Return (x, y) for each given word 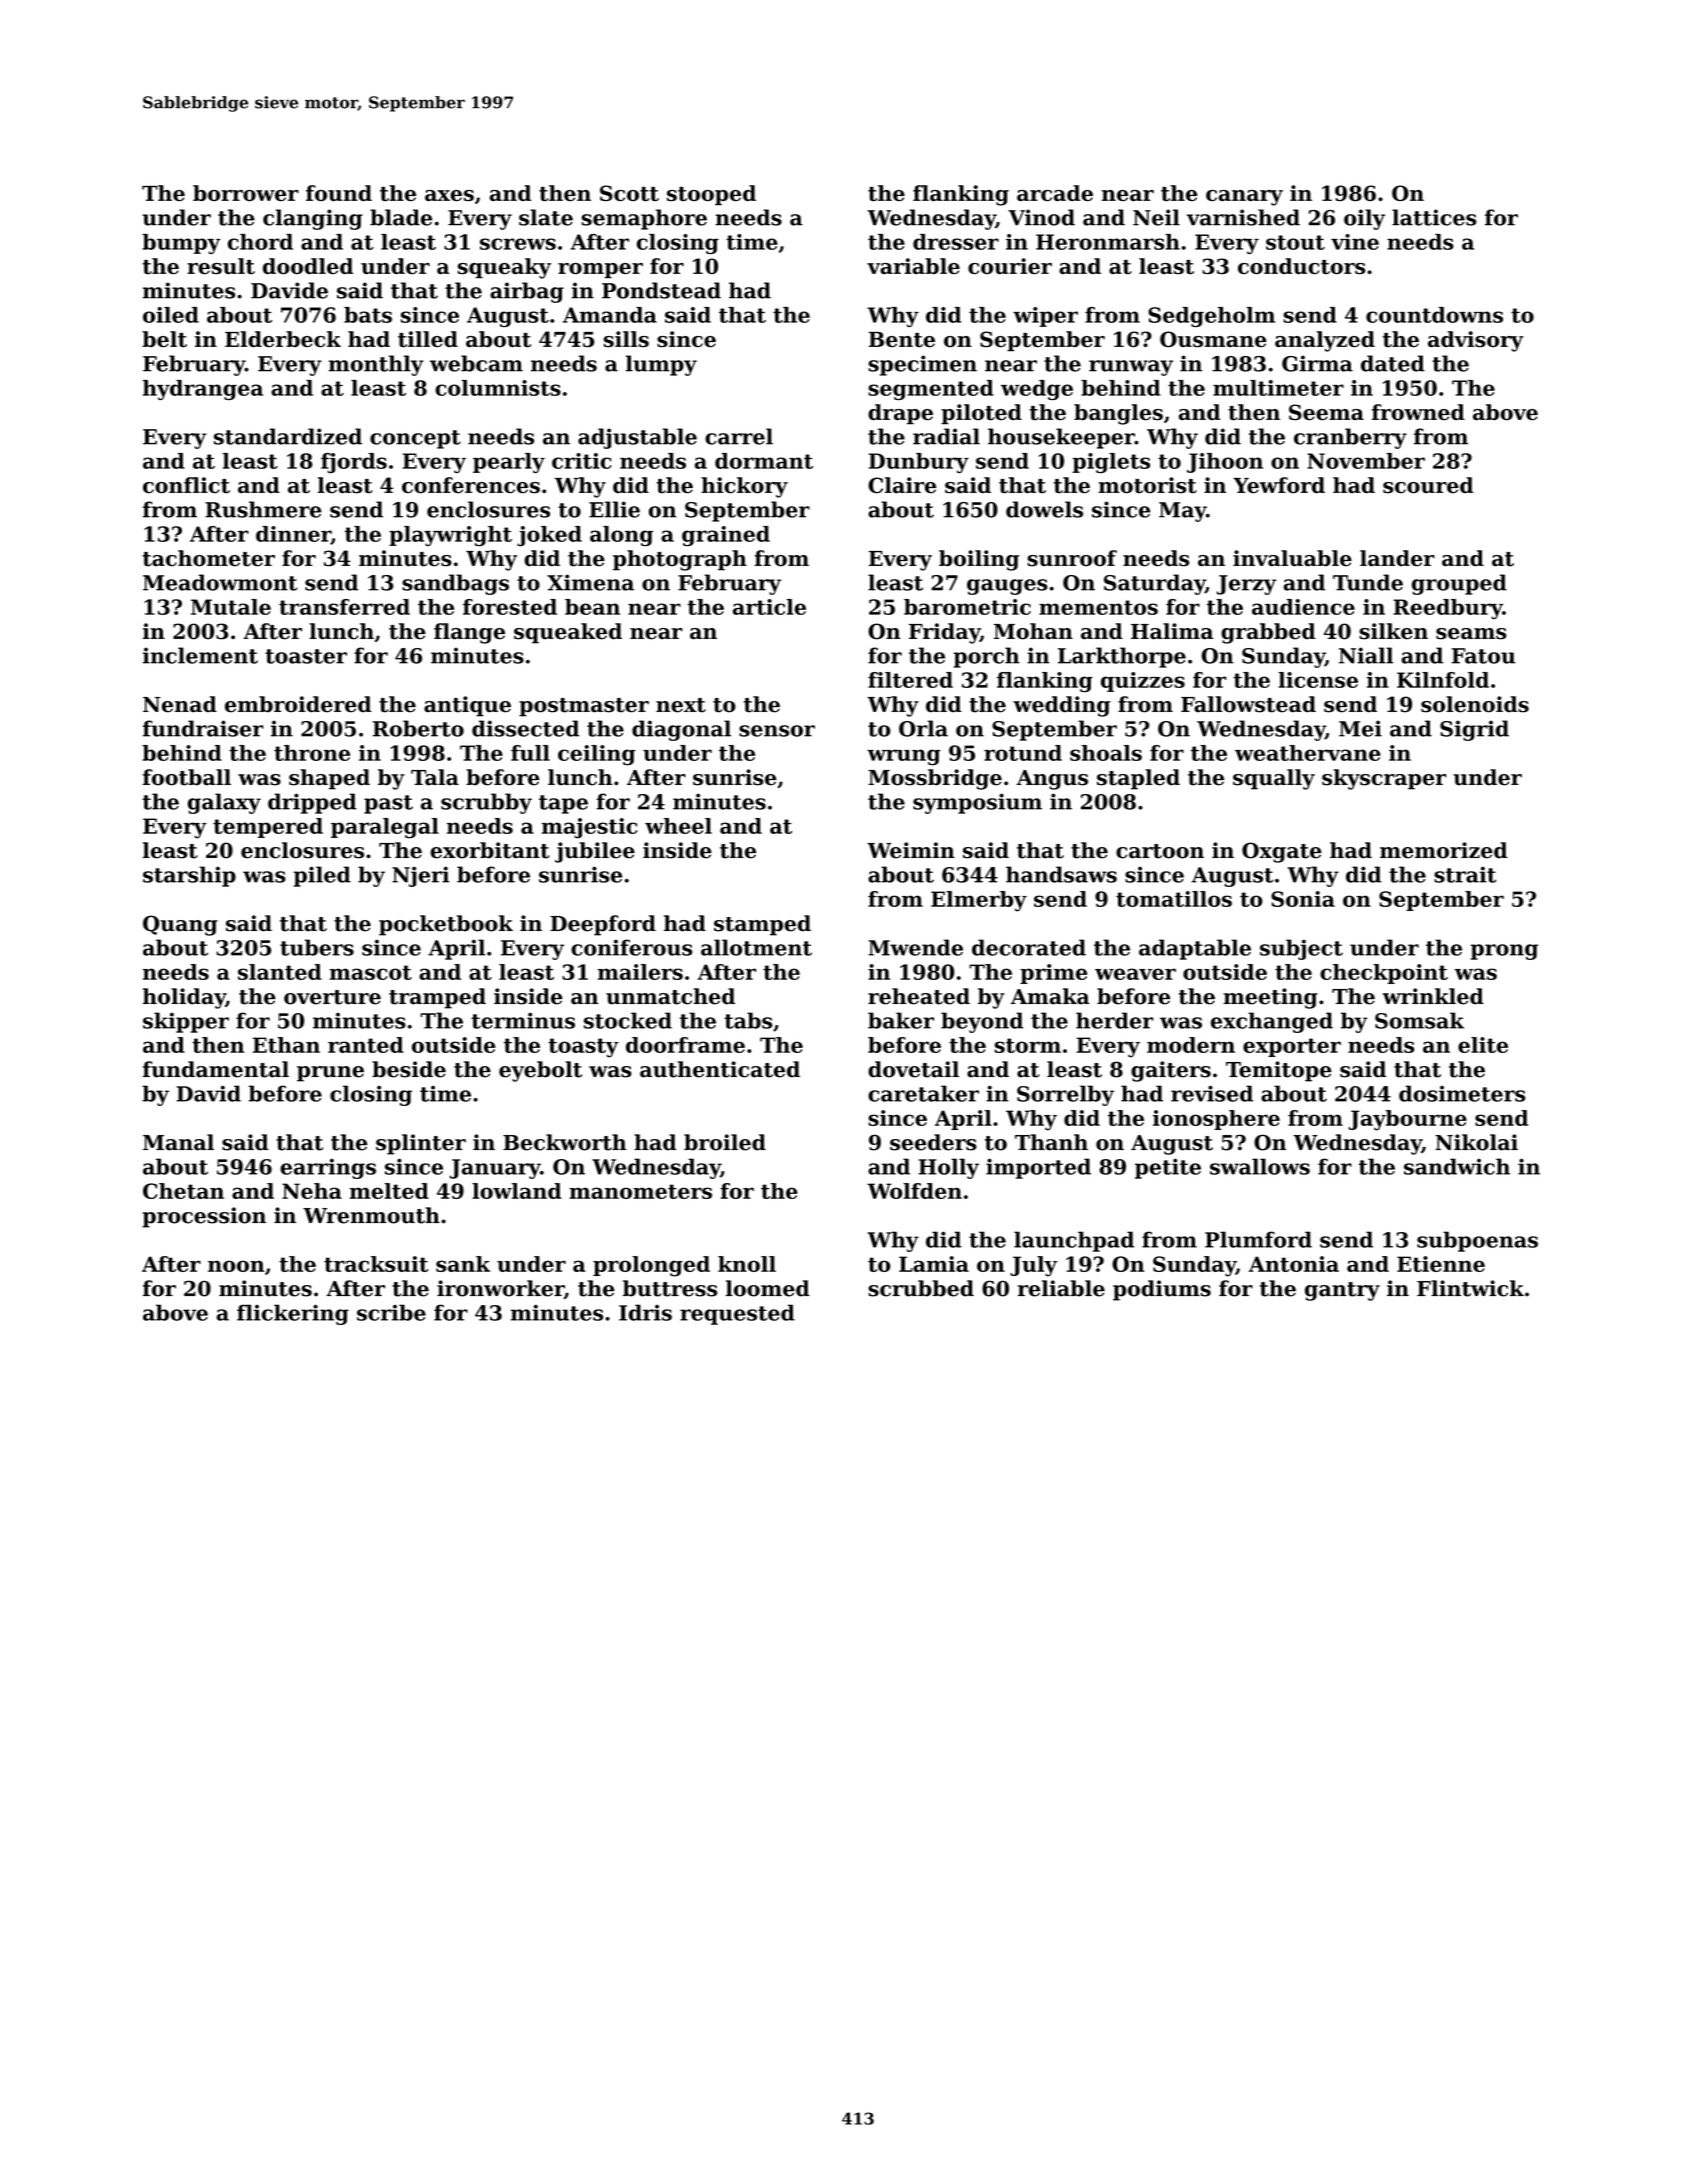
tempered (268, 828)
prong (1504, 952)
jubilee (595, 852)
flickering (293, 1314)
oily (1364, 219)
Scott (629, 193)
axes (449, 195)
